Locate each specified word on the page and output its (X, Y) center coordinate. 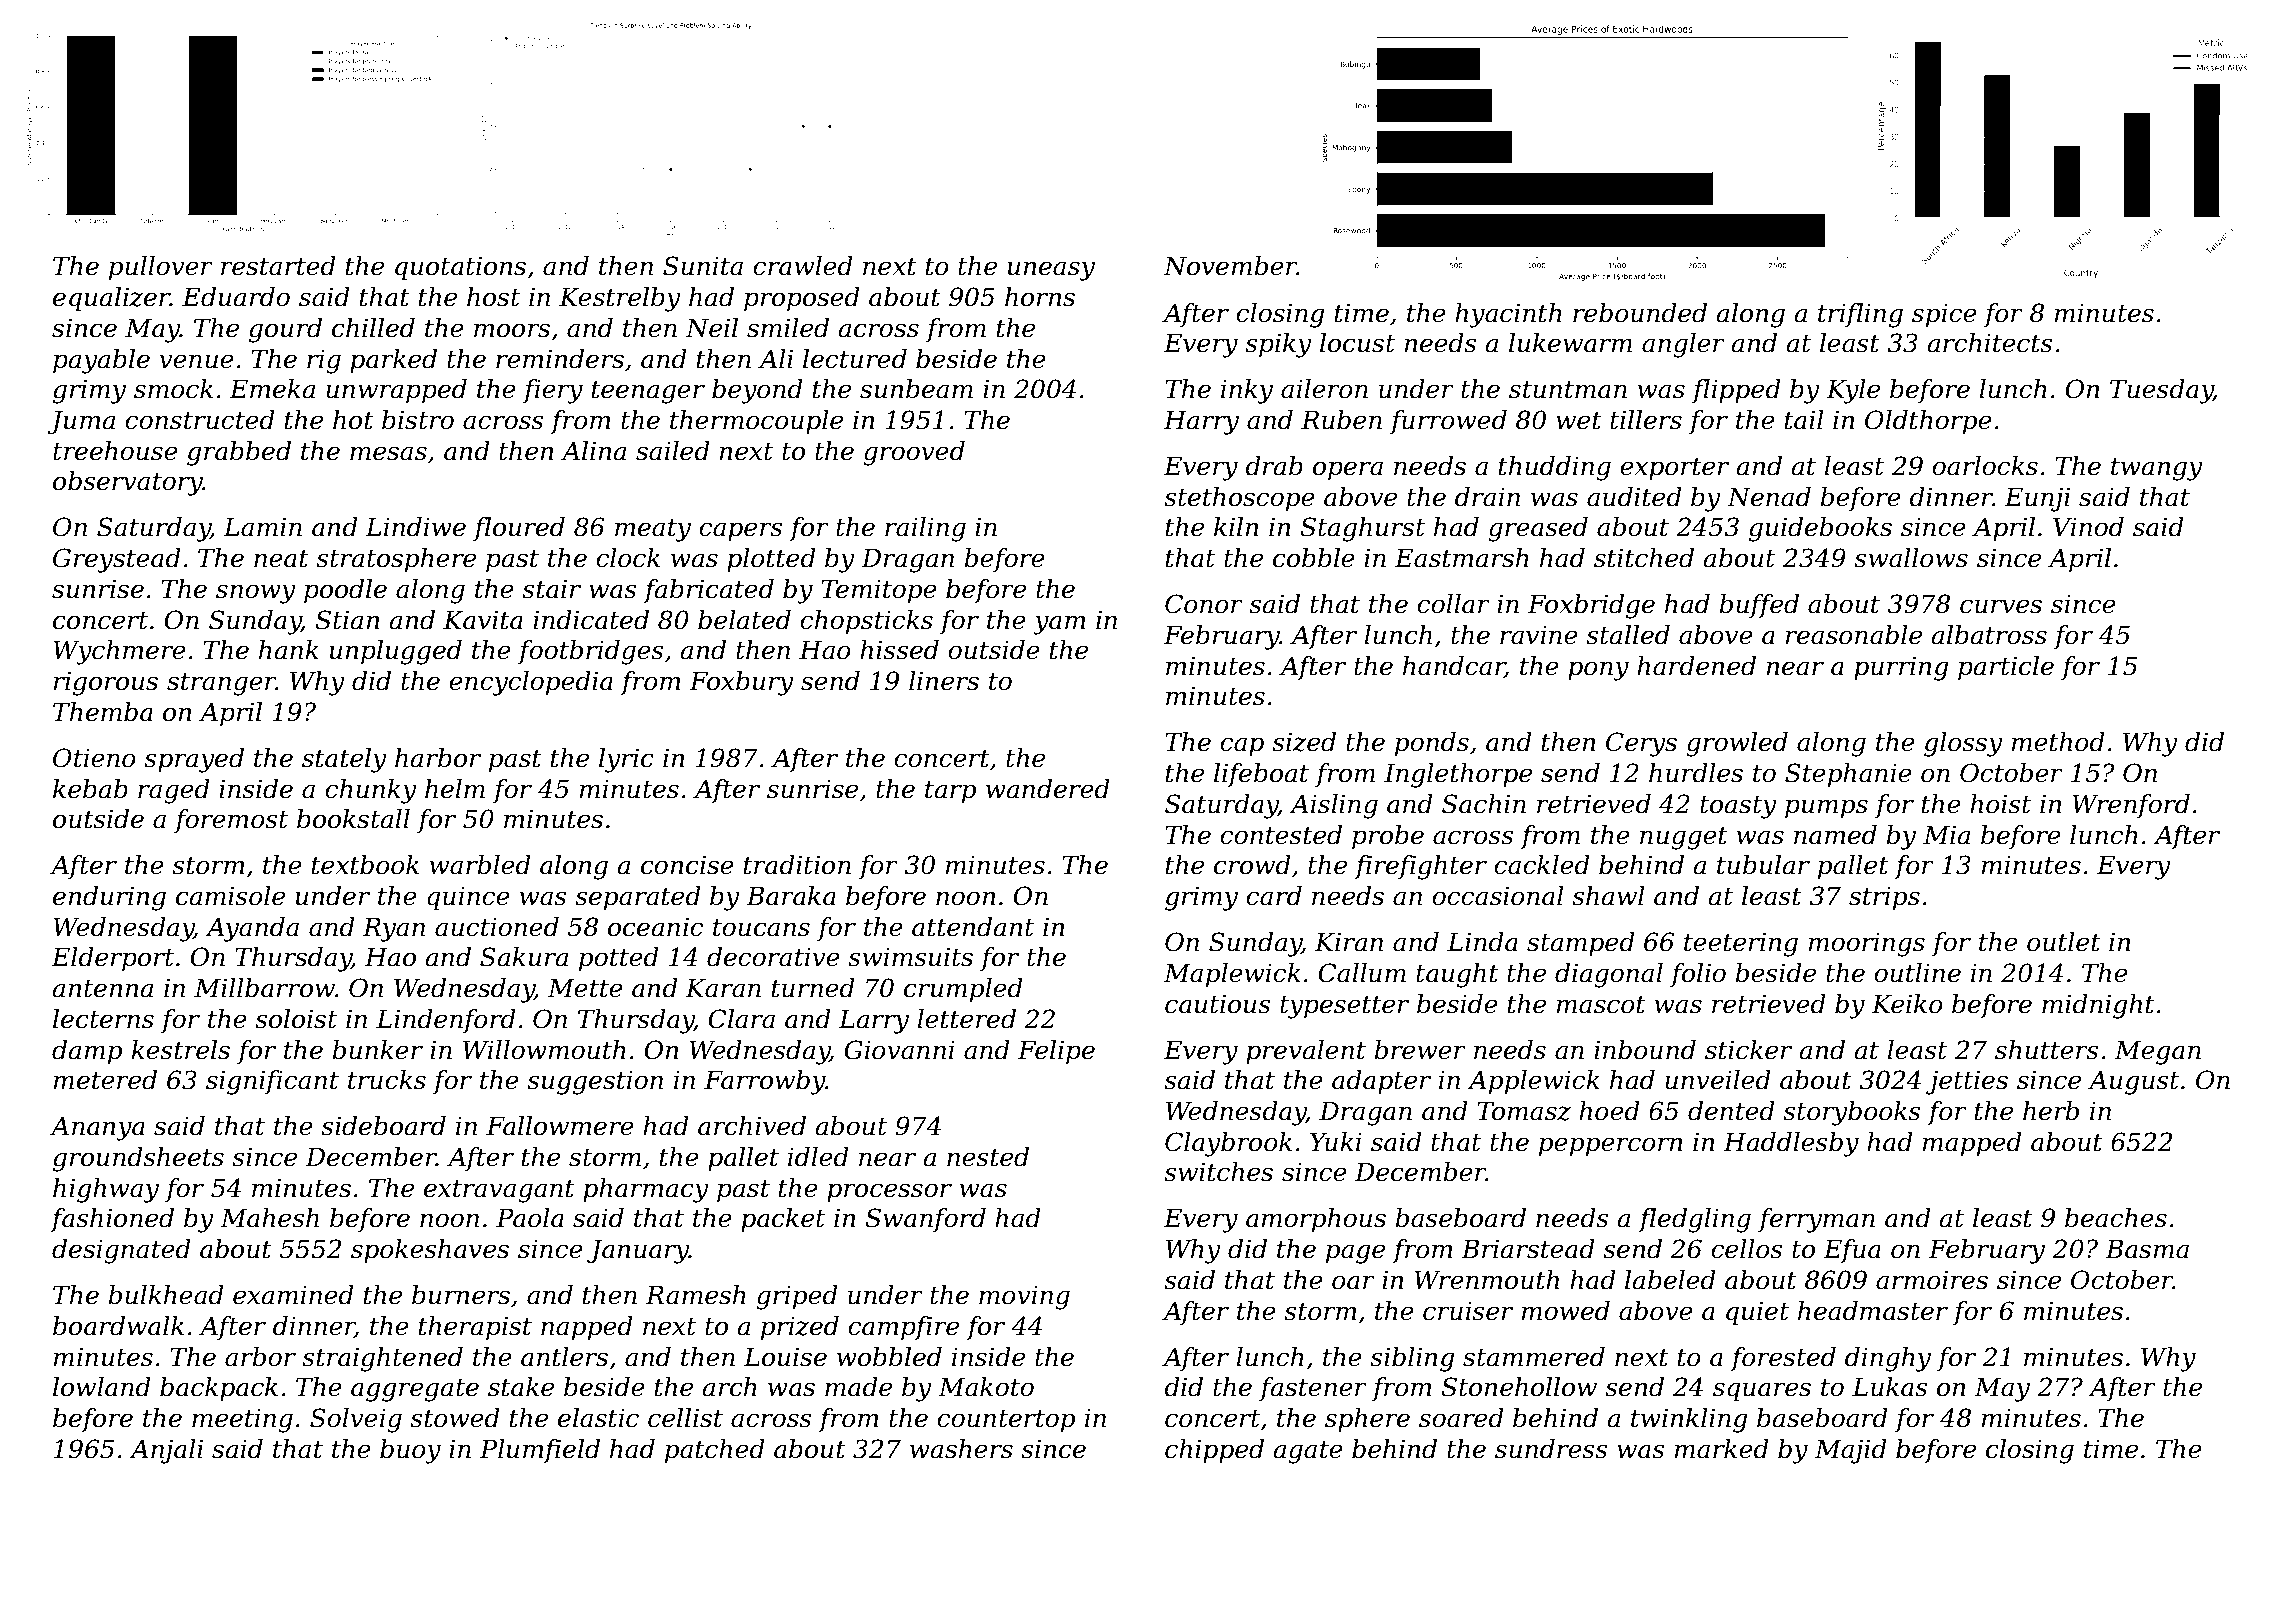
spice (1944, 315)
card (1274, 896)
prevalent (1306, 1052)
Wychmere (119, 652)
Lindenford (446, 1021)
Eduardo (236, 297)
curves (2001, 606)
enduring (109, 898)
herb (2051, 1111)
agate (1308, 1452)
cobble (1314, 558)
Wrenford (2131, 806)
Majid (1851, 1451)
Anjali (166, 1451)
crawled (803, 266)
